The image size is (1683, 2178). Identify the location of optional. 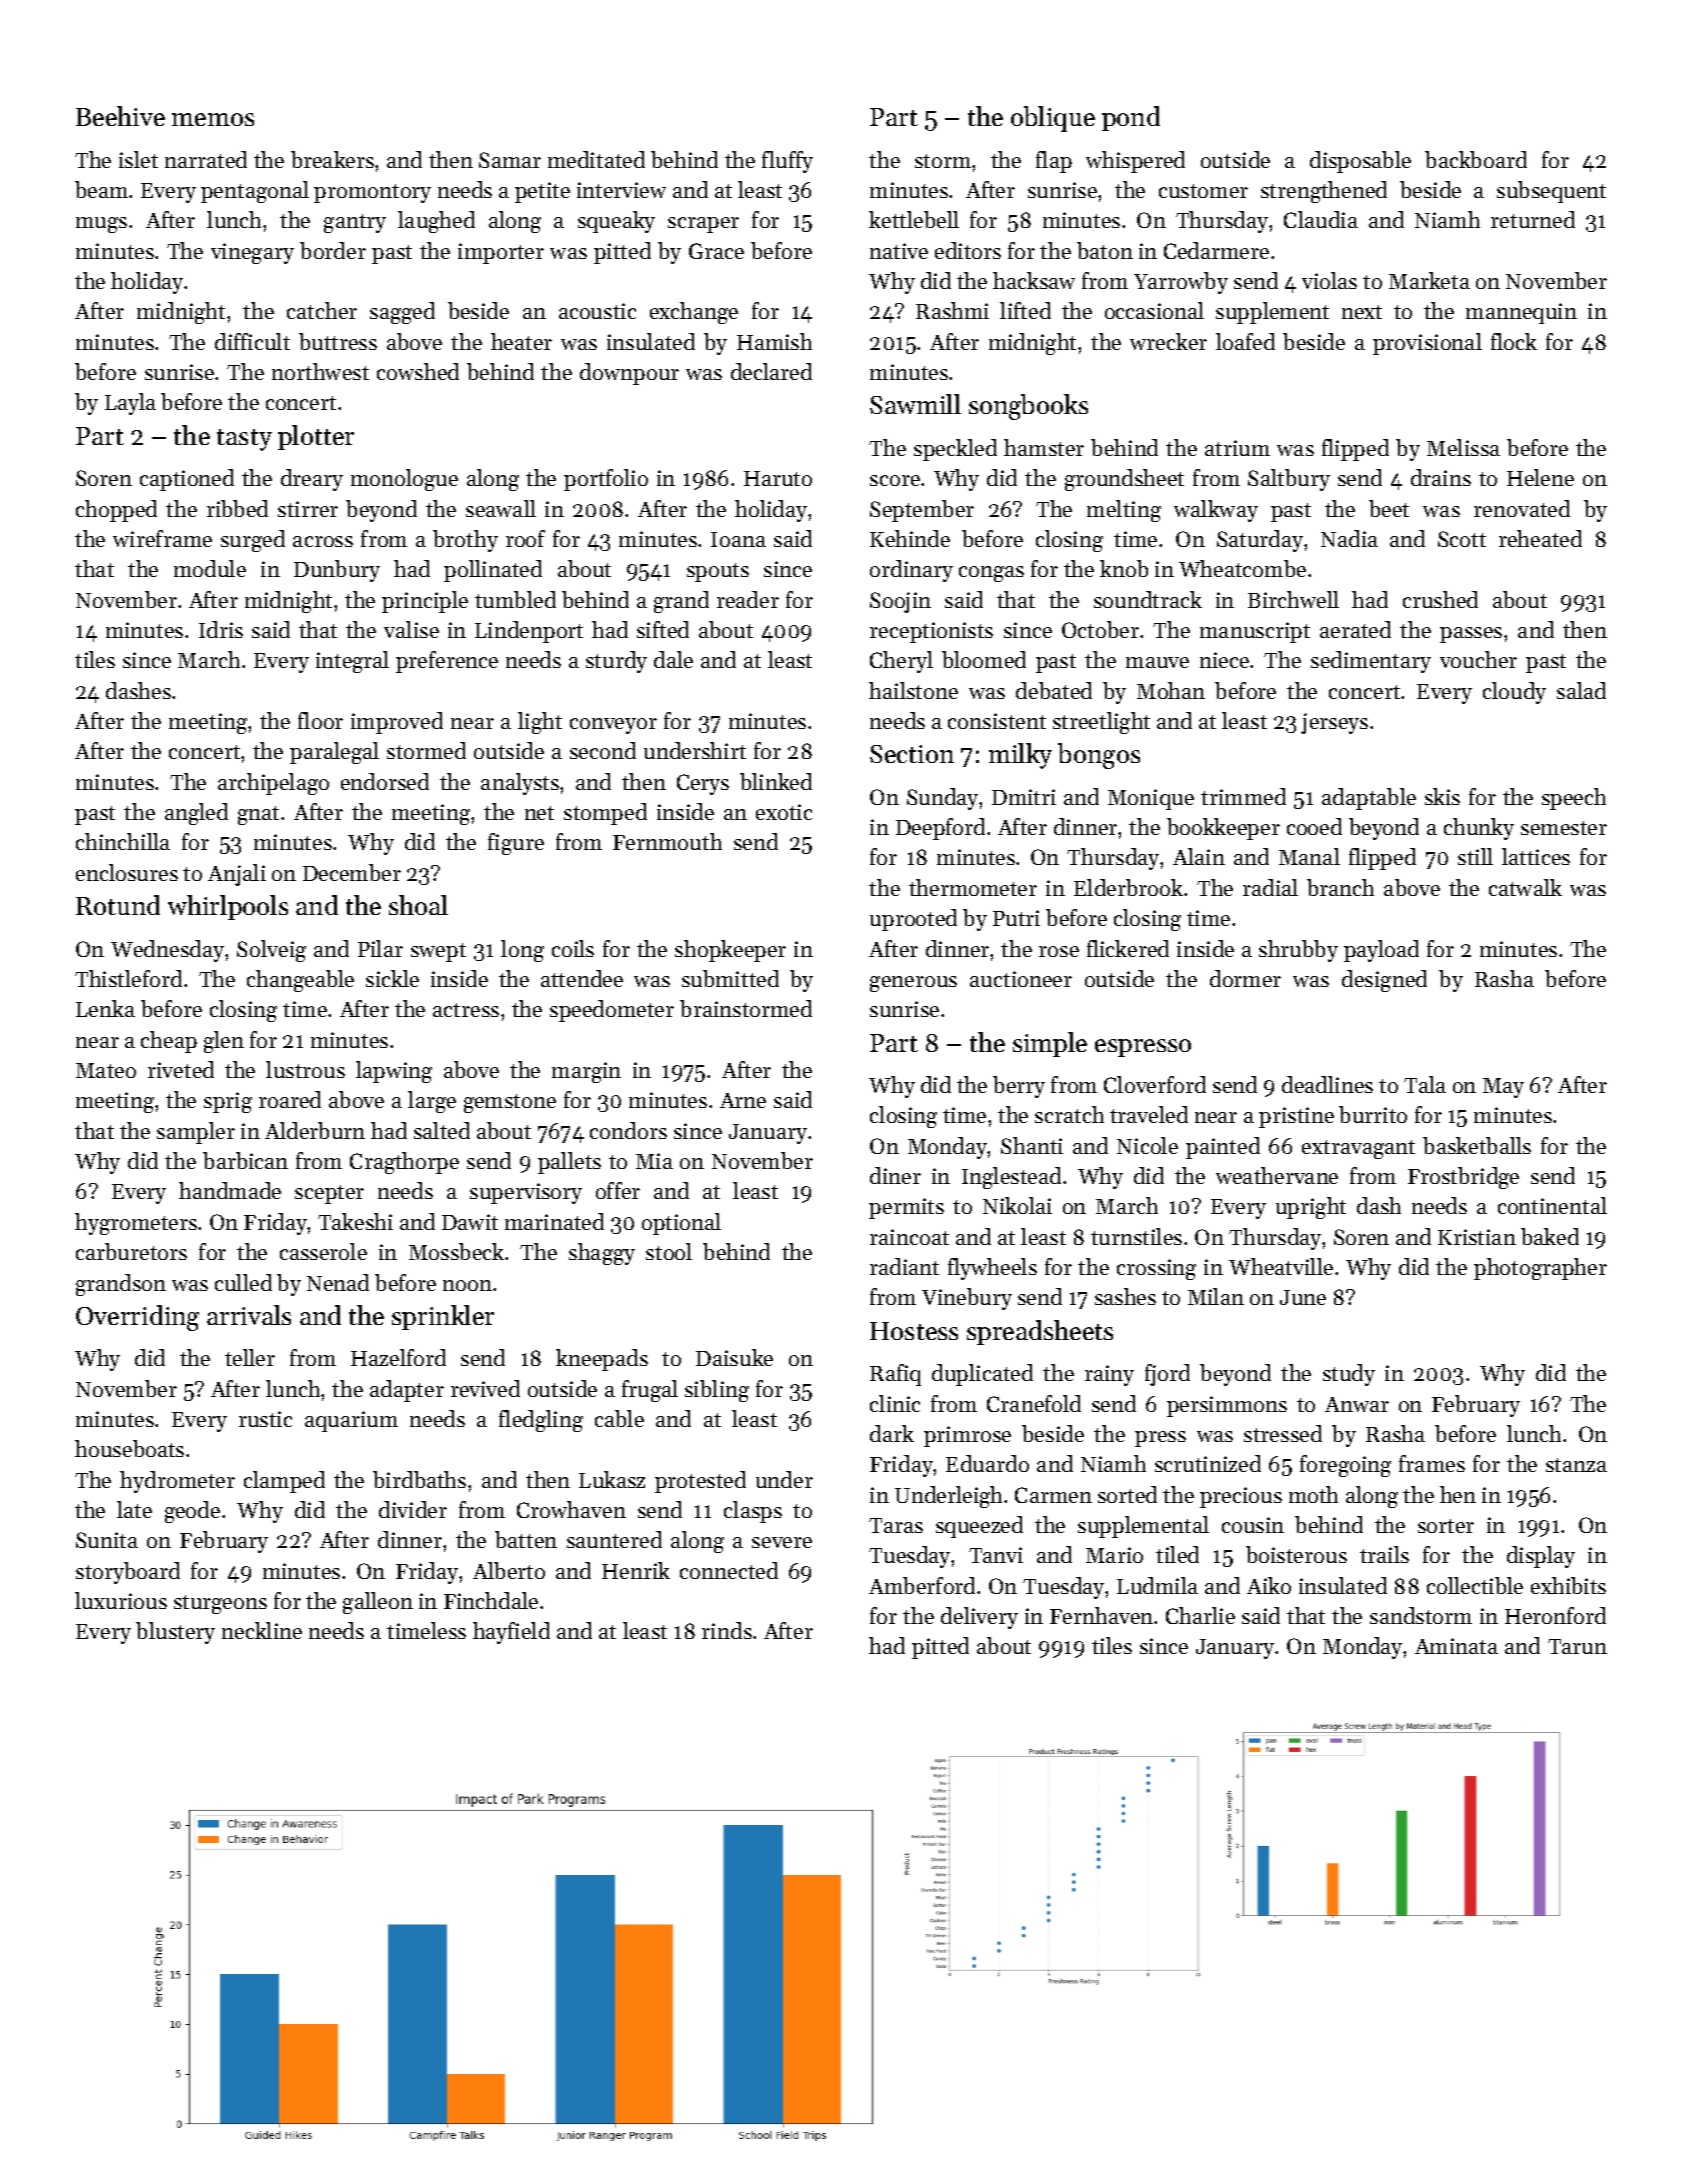
(681, 1224).
